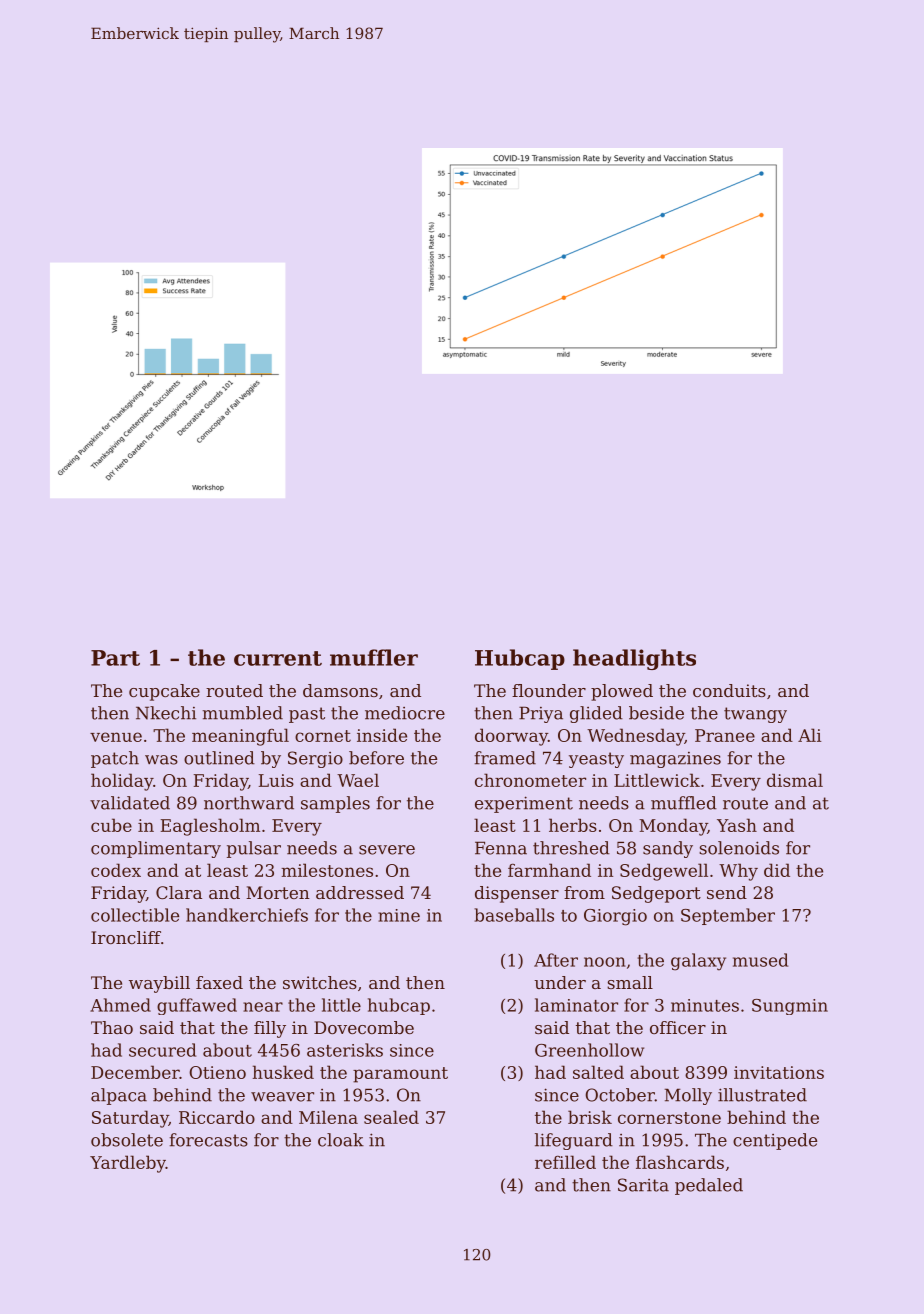 The width and height of the page is (924, 1314). I want to click on addressed, so click(360, 892).
